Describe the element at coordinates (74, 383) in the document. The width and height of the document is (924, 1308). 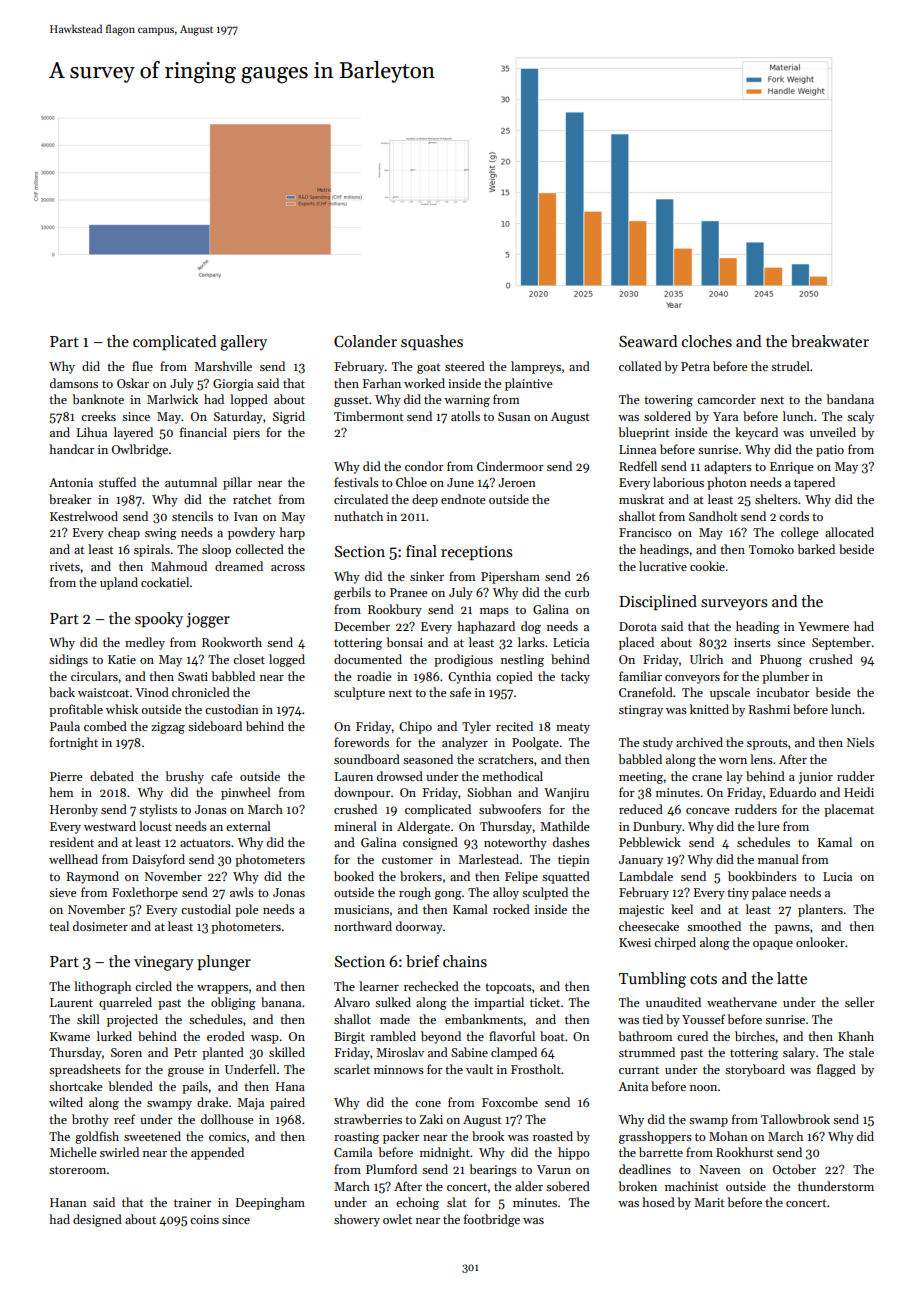
I see `damsons` at that location.
